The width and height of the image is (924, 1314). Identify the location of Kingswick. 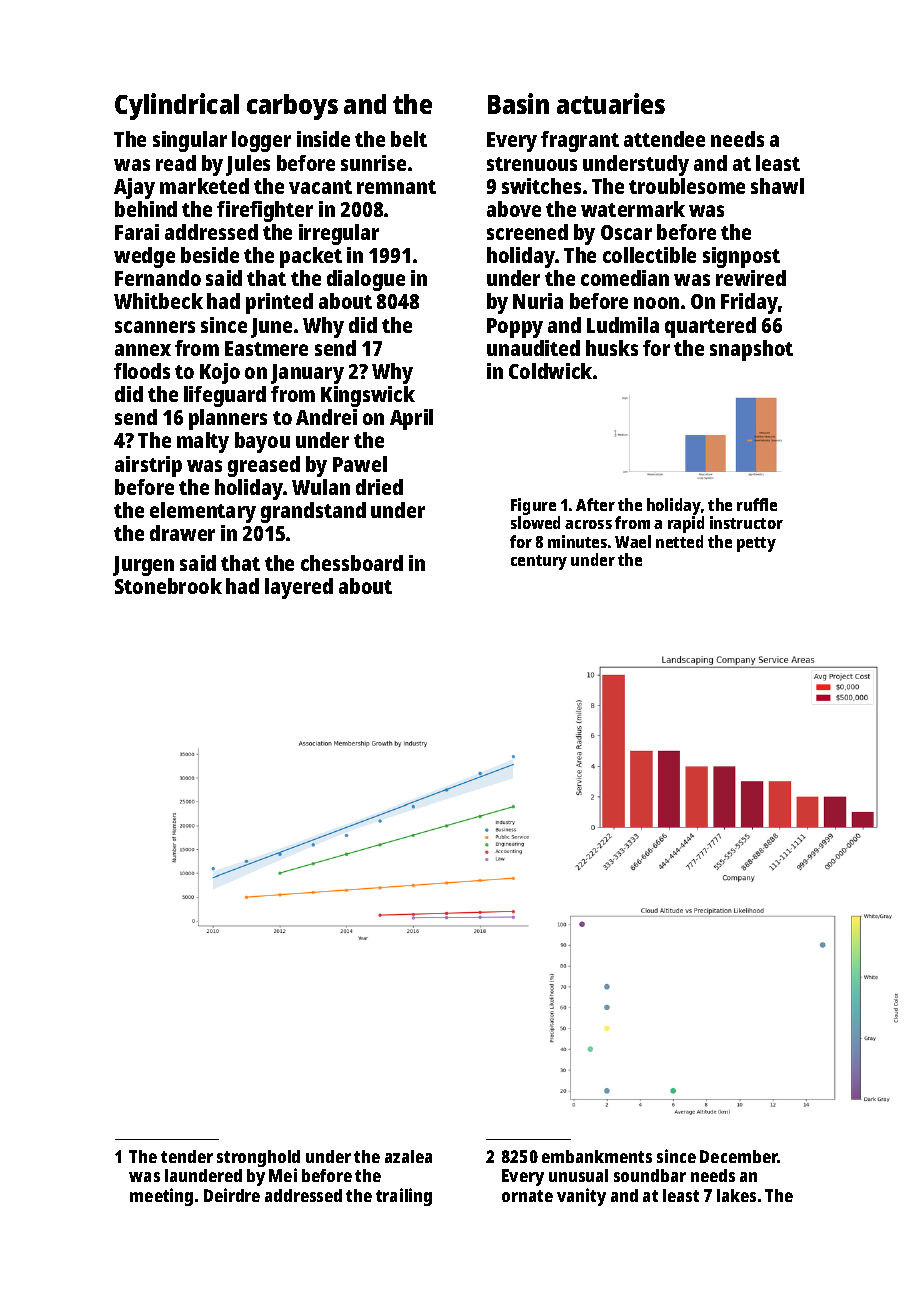
(368, 396).
